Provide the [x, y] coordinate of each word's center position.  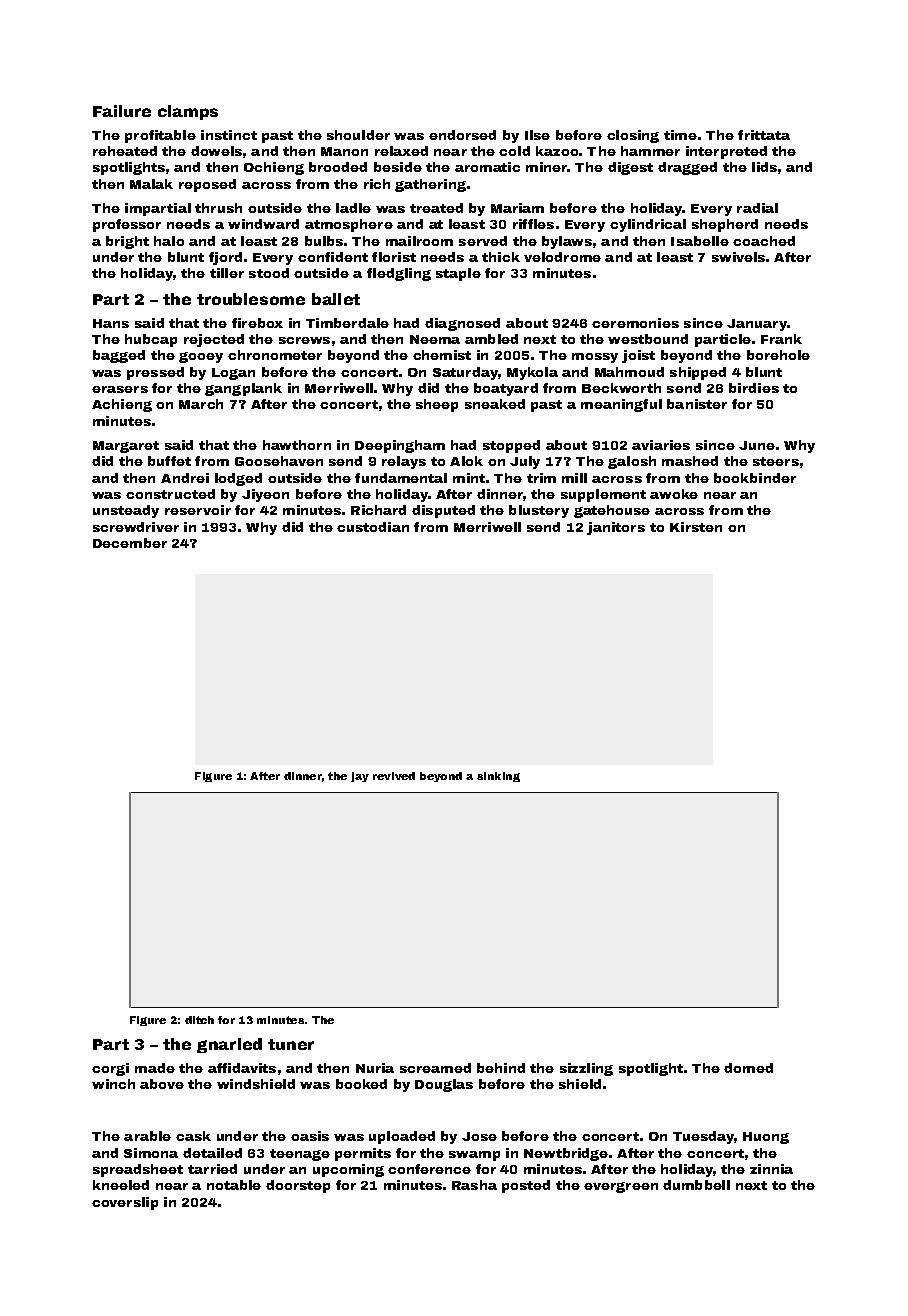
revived [394, 776]
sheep [437, 405]
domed [748, 1068]
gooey [201, 357]
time [680, 135]
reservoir [198, 510]
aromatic [487, 167]
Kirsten [696, 527]
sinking [498, 777]
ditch [199, 1020]
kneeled [121, 1185]
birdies [754, 388]
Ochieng [274, 168]
